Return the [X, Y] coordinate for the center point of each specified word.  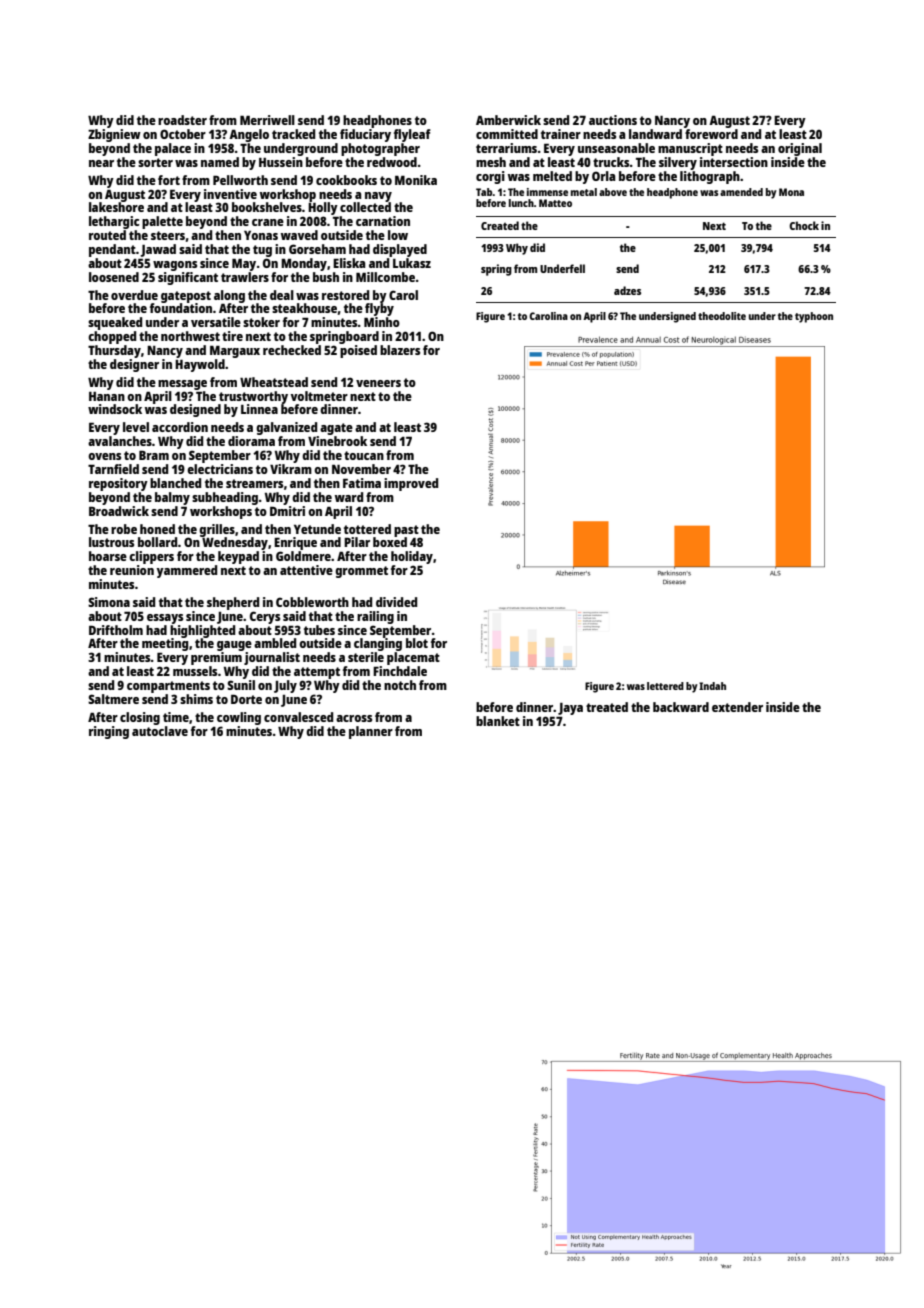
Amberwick [508, 120]
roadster [182, 120]
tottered [367, 529]
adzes [627, 290]
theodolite [722, 316]
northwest [190, 336]
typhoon [814, 317]
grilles [217, 530]
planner [371, 732]
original [800, 149]
